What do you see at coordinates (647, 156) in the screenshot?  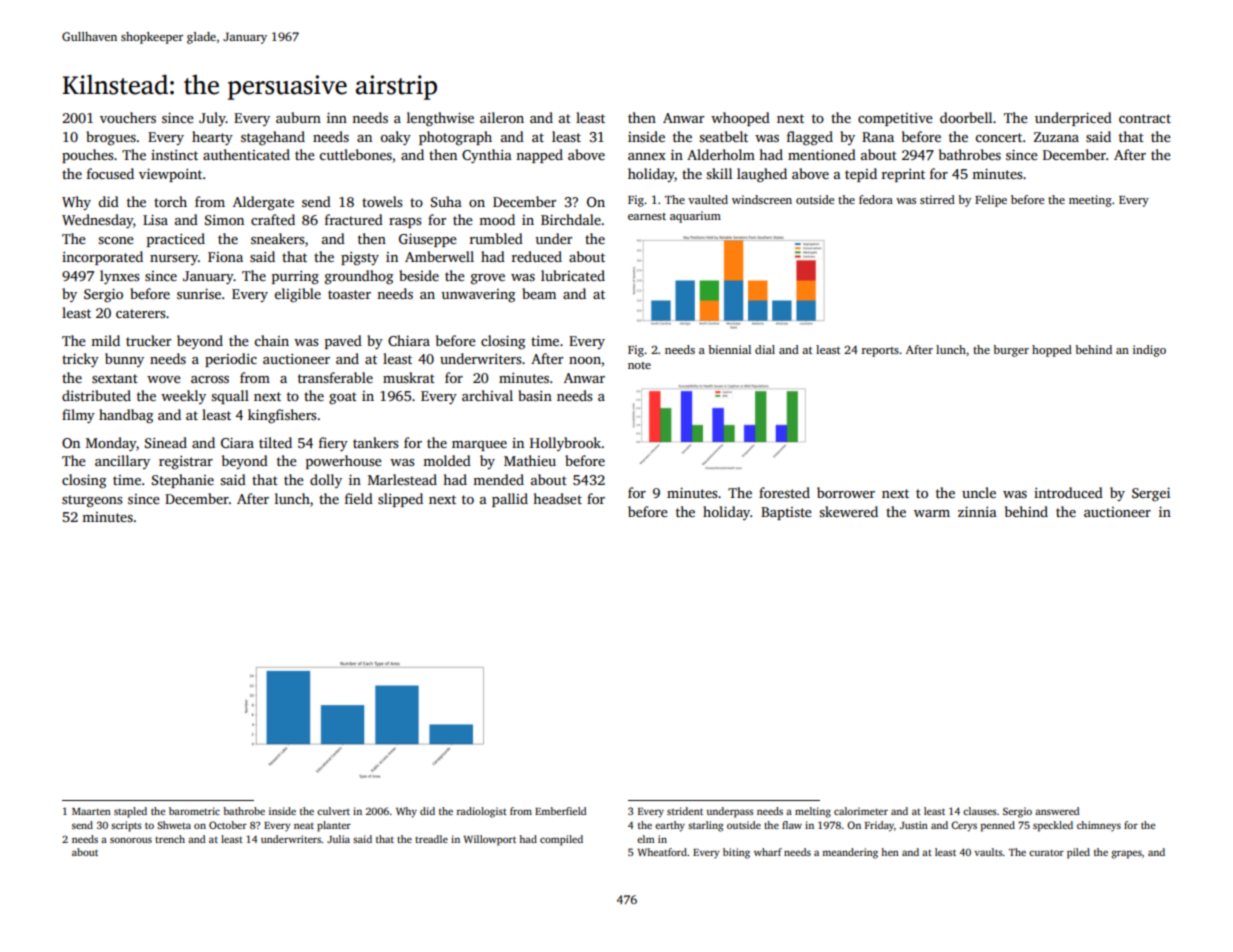 I see `annex` at bounding box center [647, 156].
